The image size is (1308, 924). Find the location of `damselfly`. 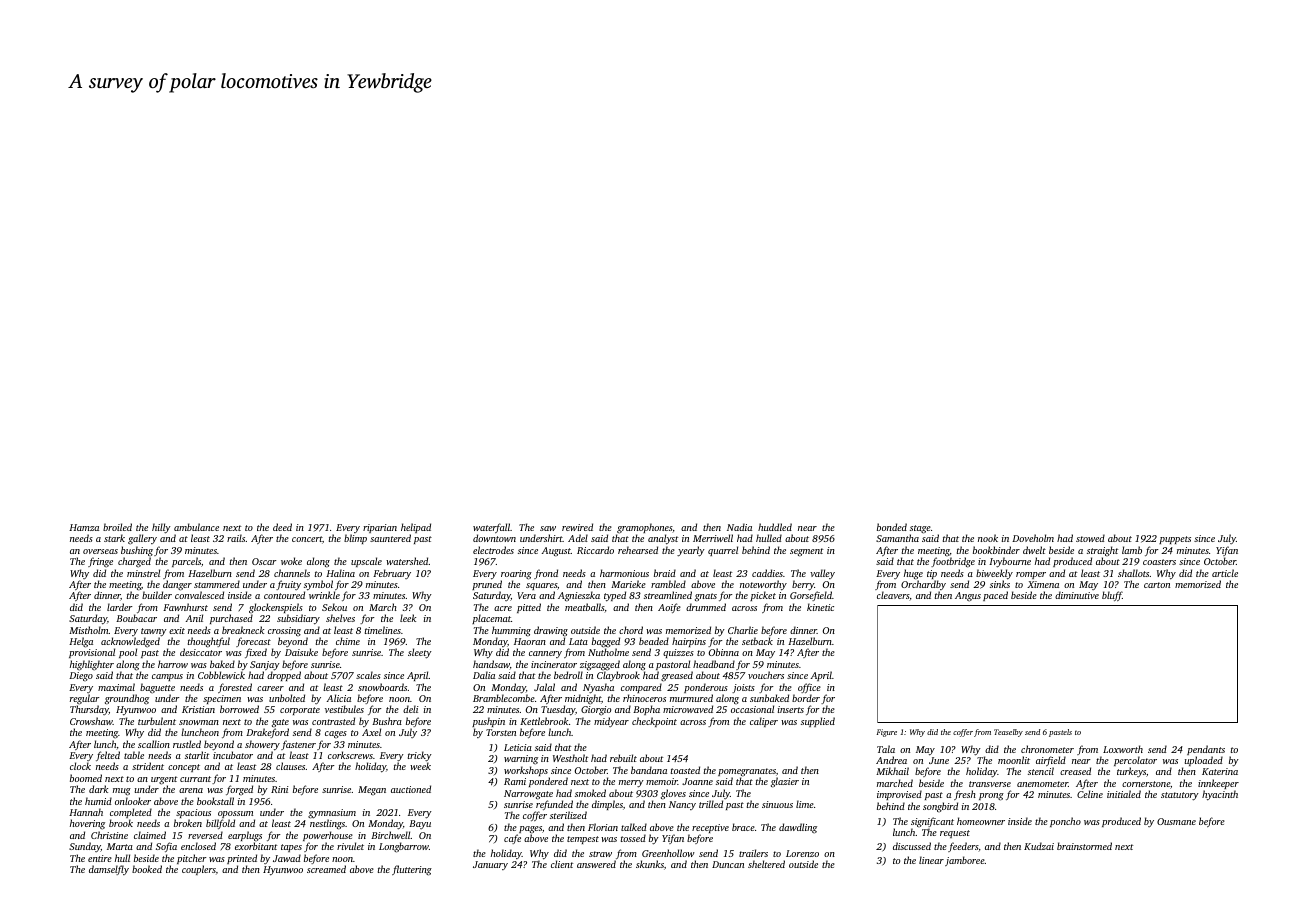

damselfly is located at coordinates (109, 870).
